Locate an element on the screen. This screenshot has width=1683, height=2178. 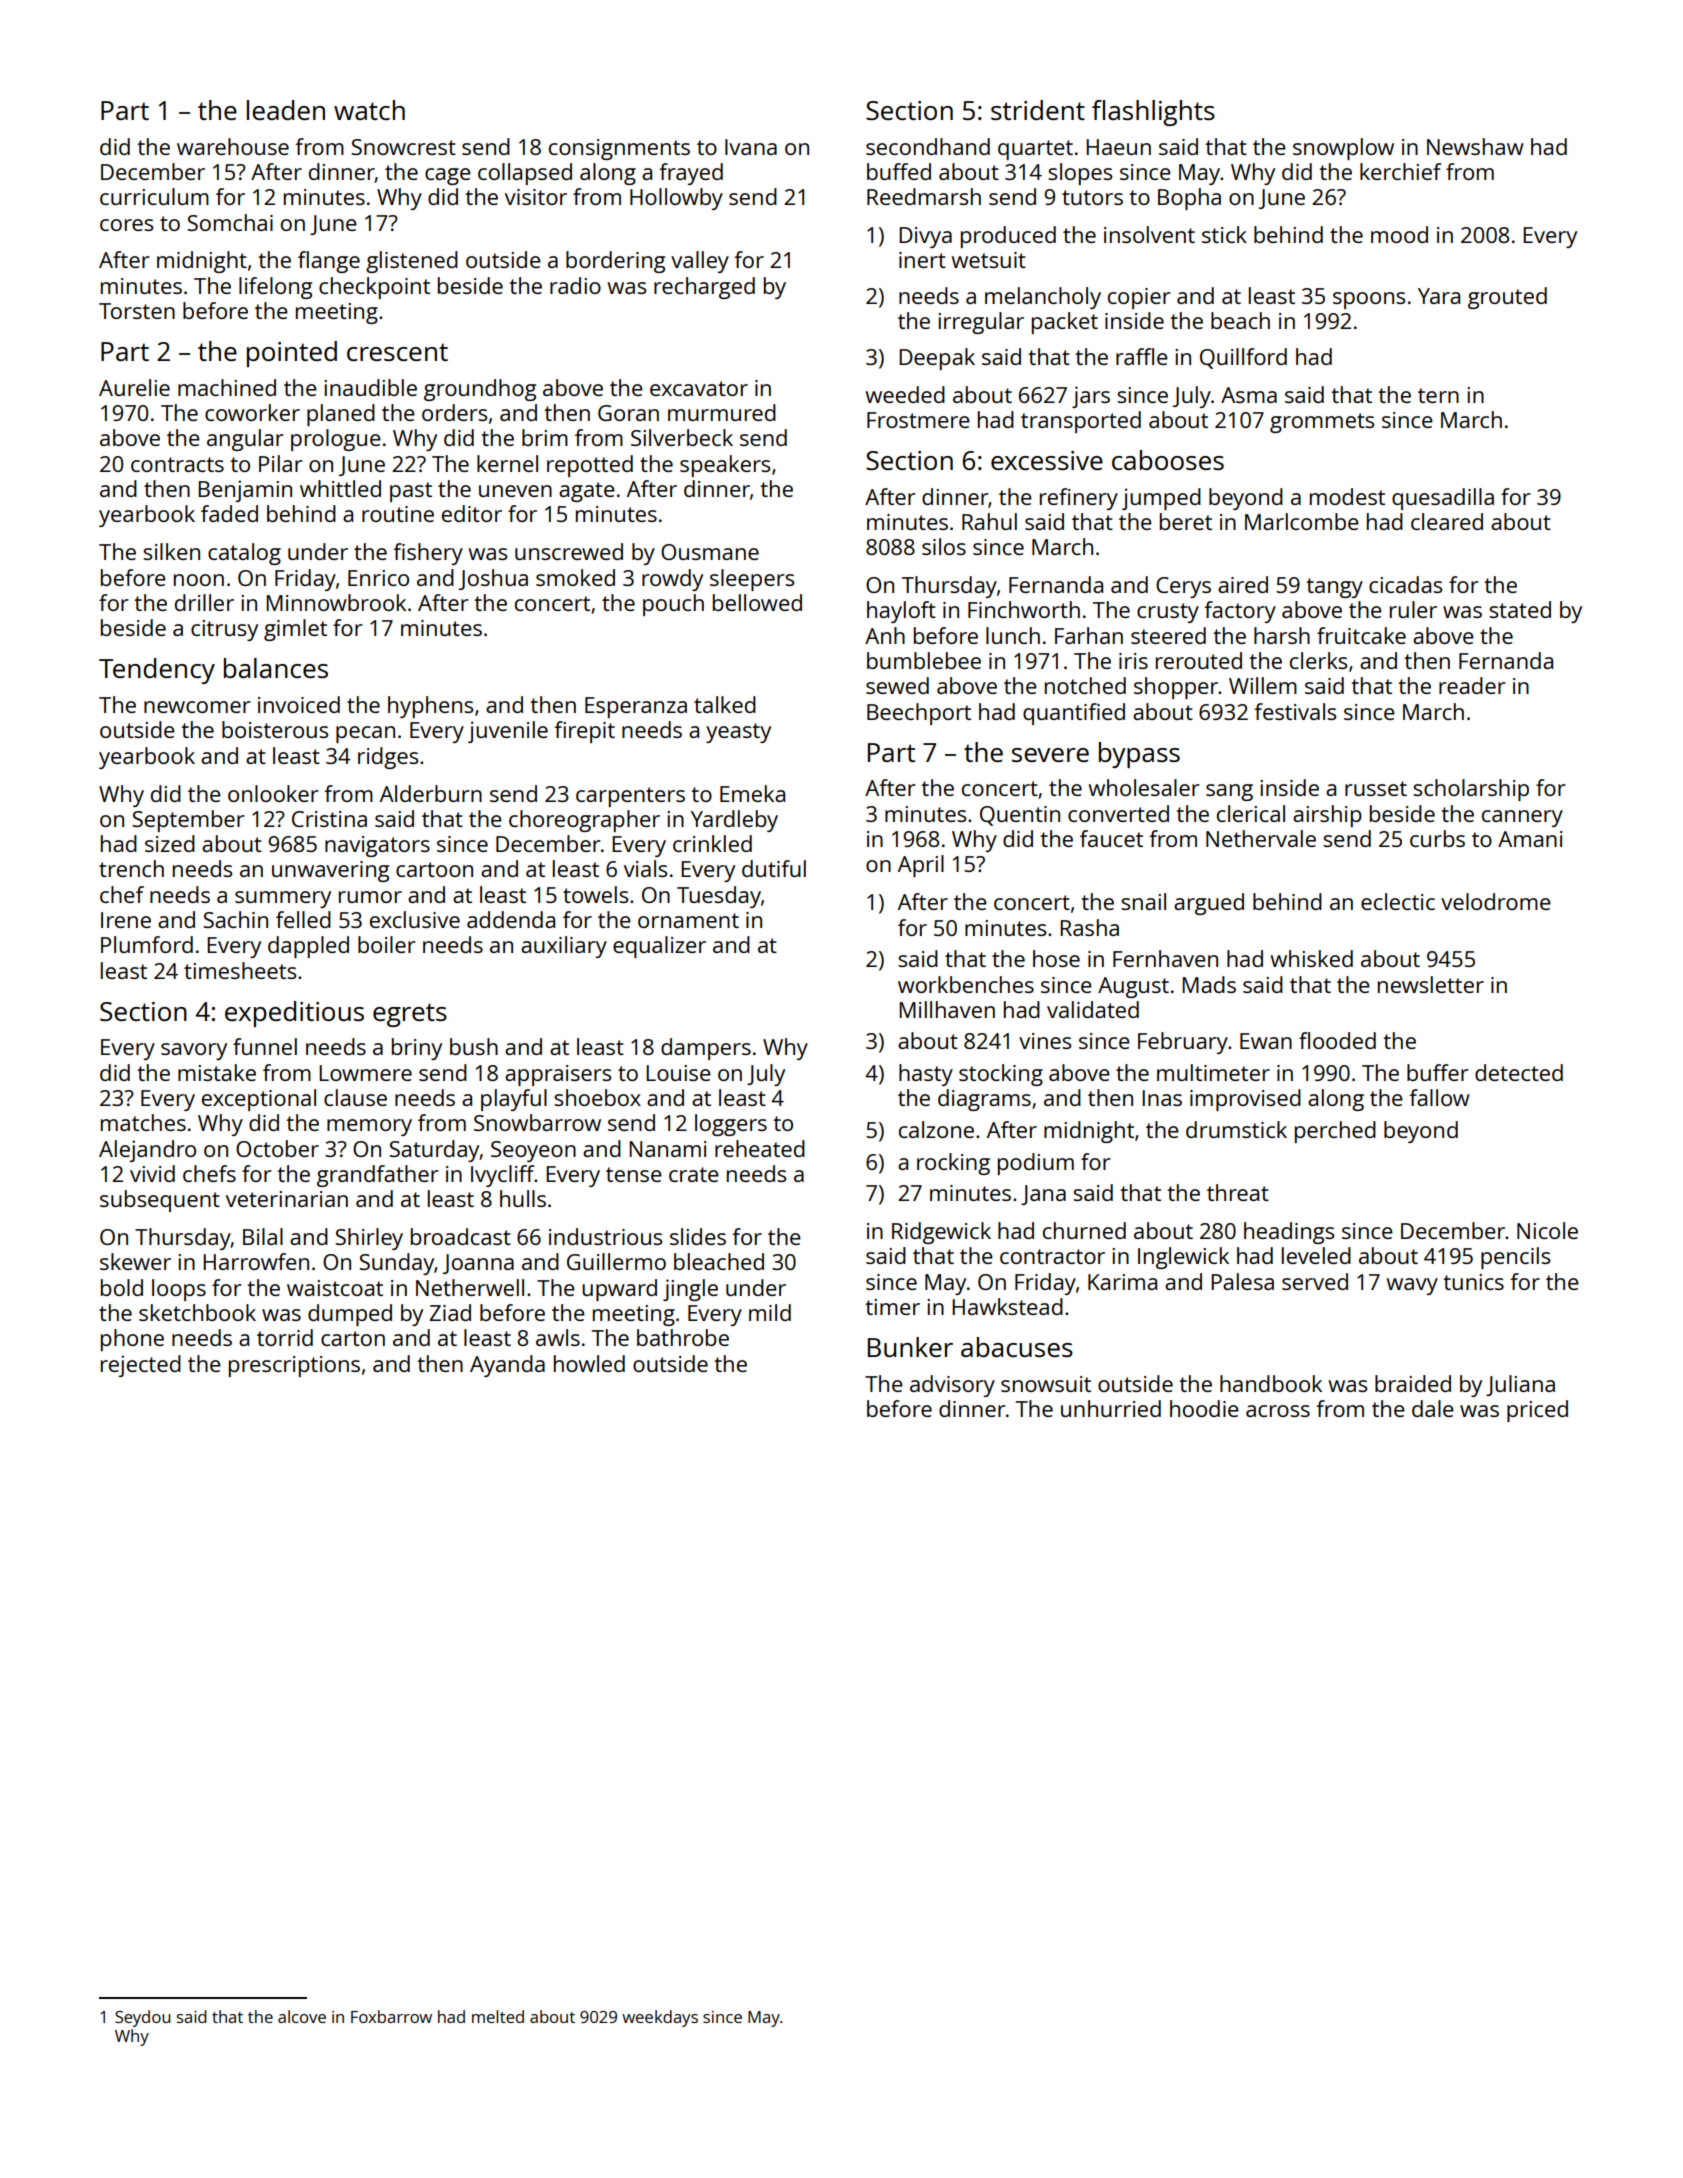
abacuses is located at coordinates (1017, 1347).
